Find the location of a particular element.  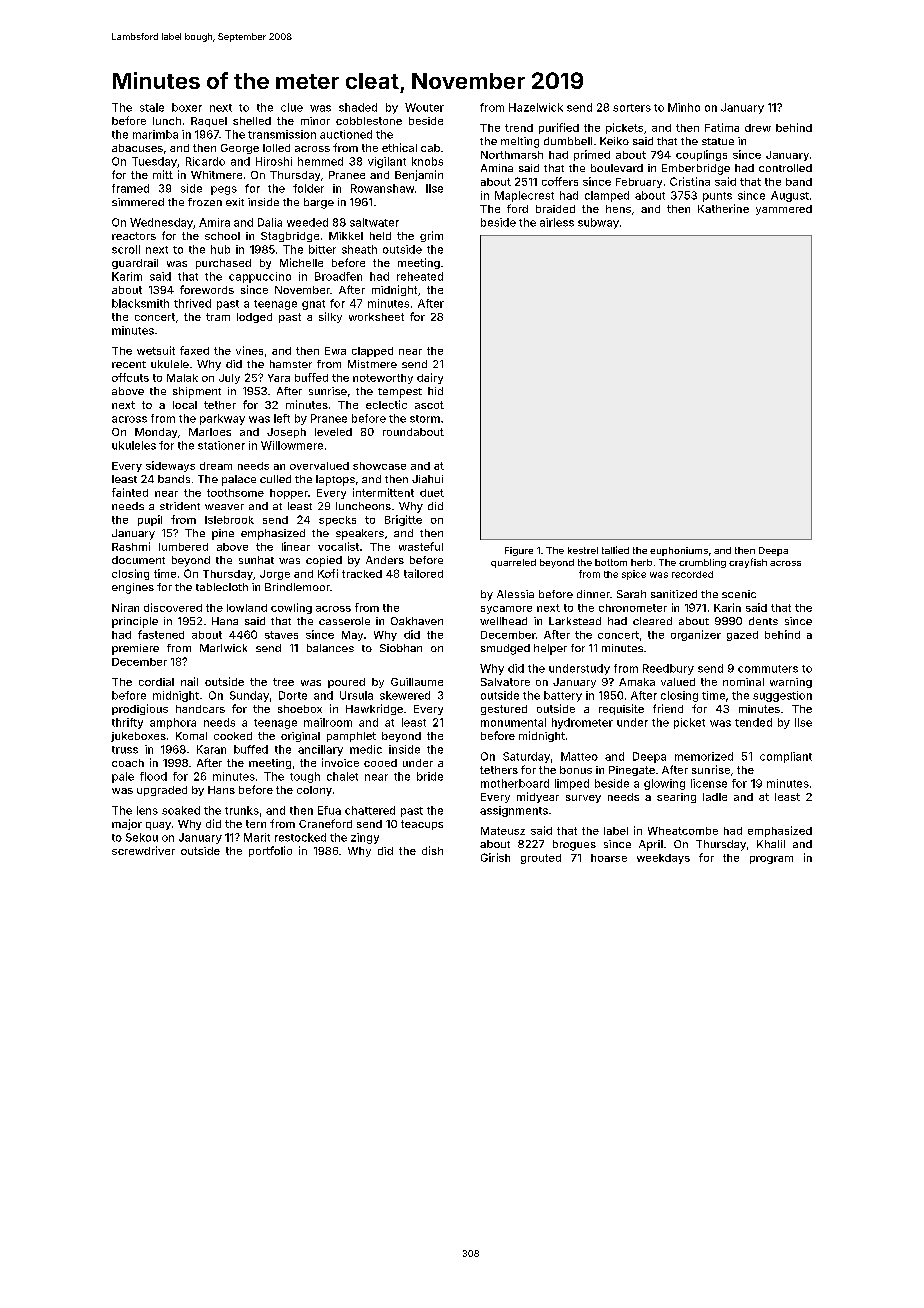

framed is located at coordinates (130, 188).
